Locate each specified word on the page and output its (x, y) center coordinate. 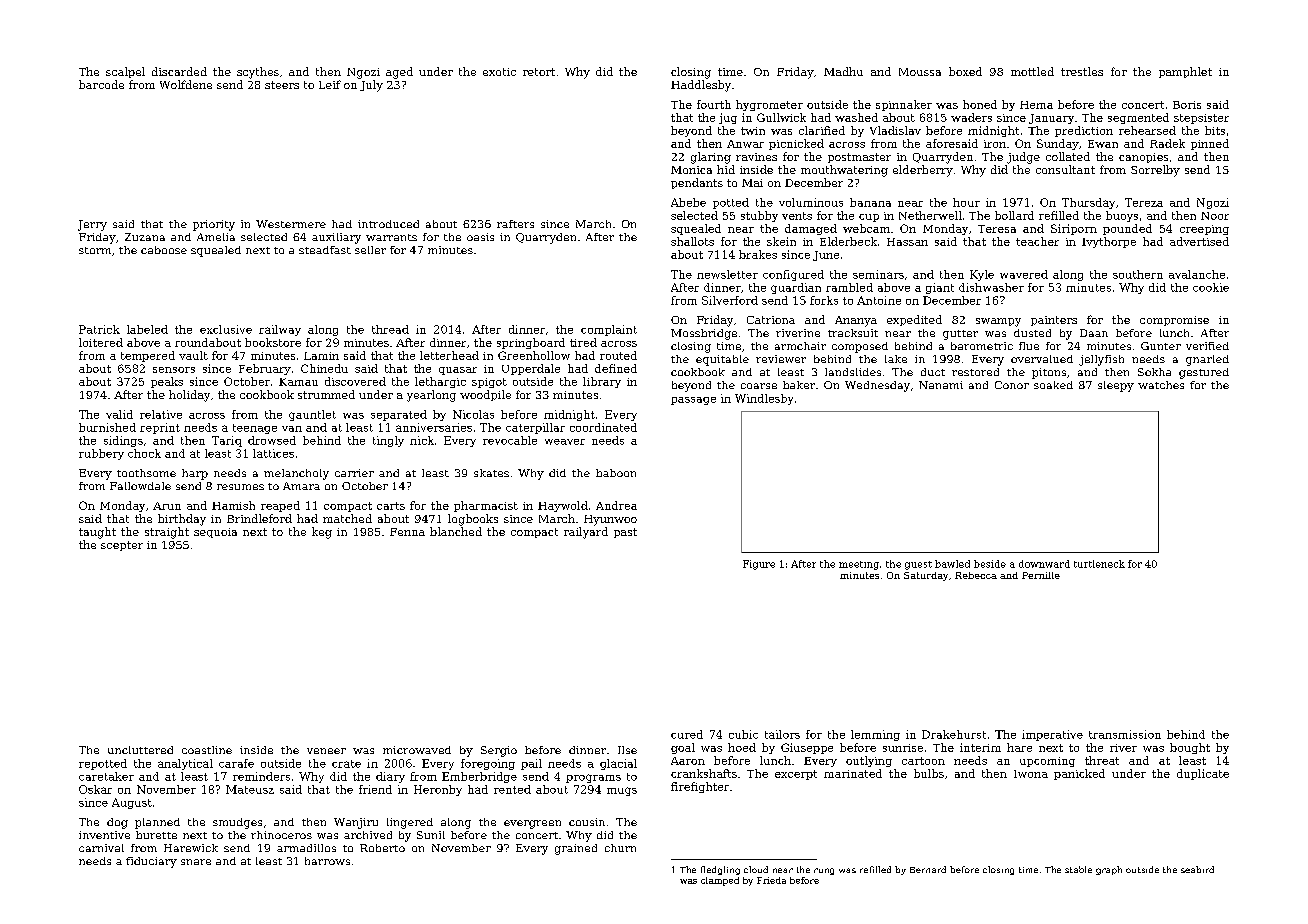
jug (728, 118)
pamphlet (1185, 72)
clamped (720, 881)
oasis (480, 237)
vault (193, 355)
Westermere (291, 224)
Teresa (997, 229)
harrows (327, 861)
